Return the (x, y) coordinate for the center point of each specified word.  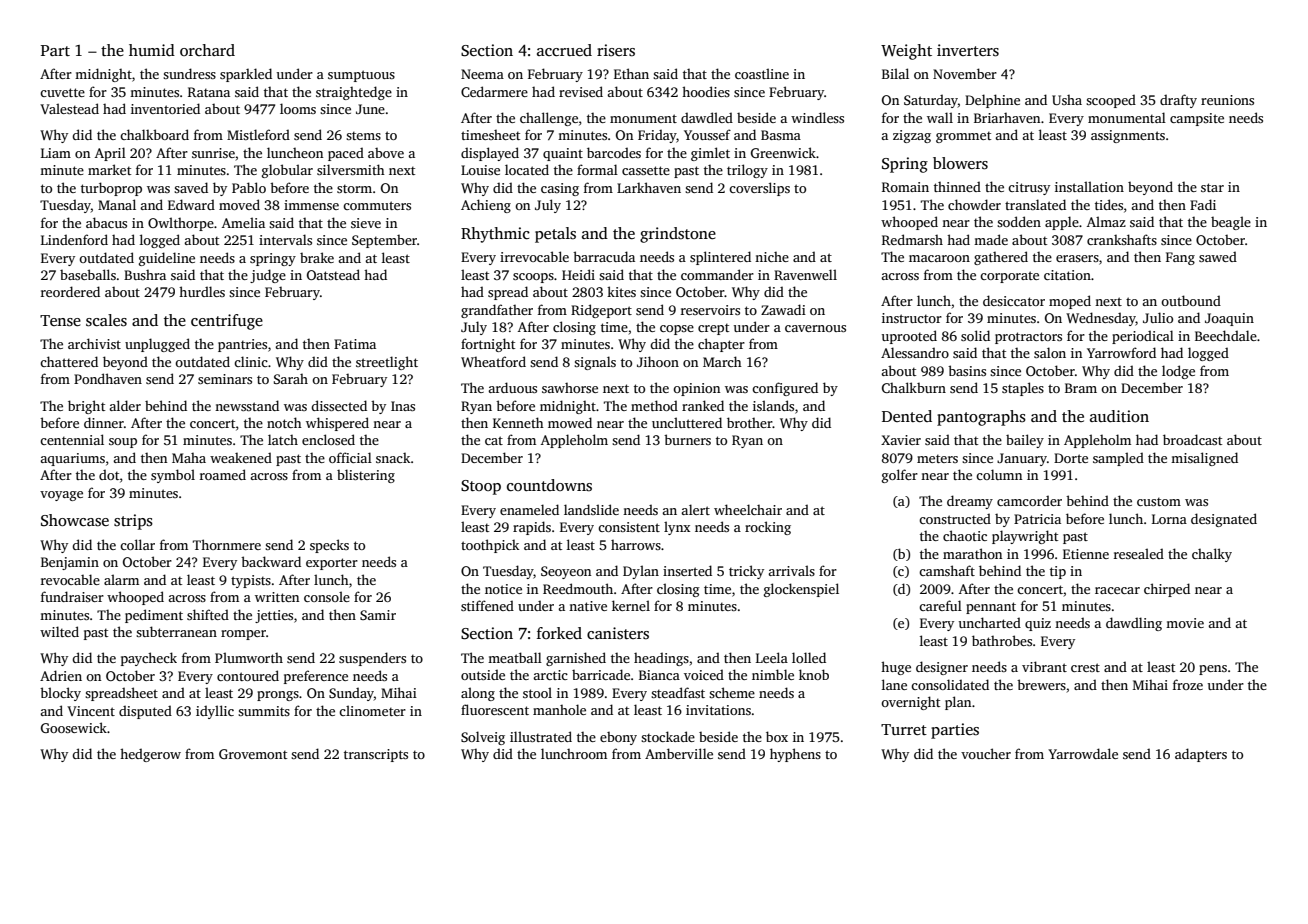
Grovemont (253, 754)
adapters (1201, 755)
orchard (207, 50)
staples (1023, 389)
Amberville (679, 753)
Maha (189, 458)
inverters (968, 50)
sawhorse (570, 388)
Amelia (243, 222)
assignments (1128, 136)
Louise (480, 170)
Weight (906, 52)
